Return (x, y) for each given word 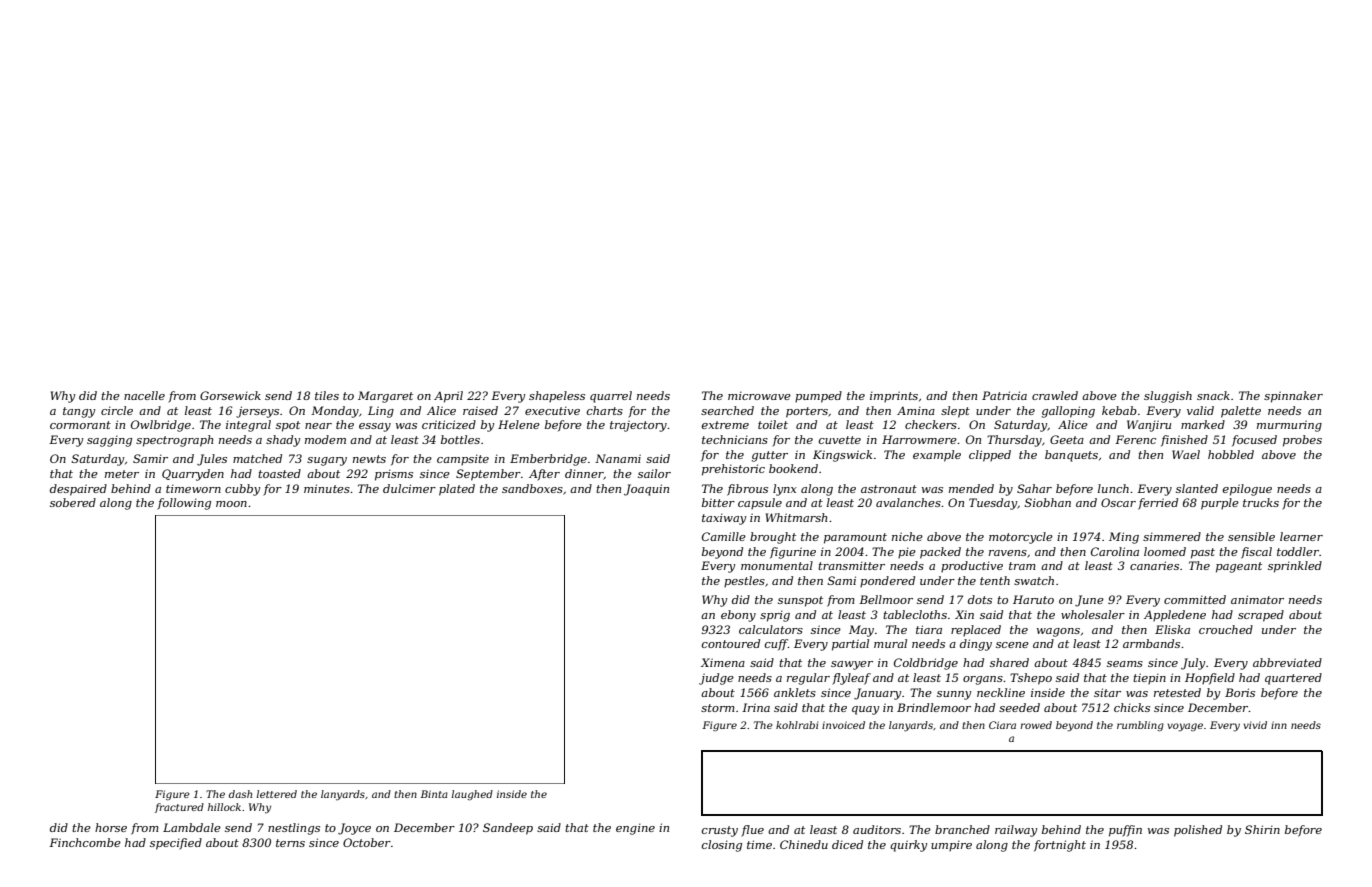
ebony (738, 616)
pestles (744, 581)
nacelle (144, 395)
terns (290, 843)
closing (721, 846)
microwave (759, 395)
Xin (964, 614)
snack (1213, 395)
